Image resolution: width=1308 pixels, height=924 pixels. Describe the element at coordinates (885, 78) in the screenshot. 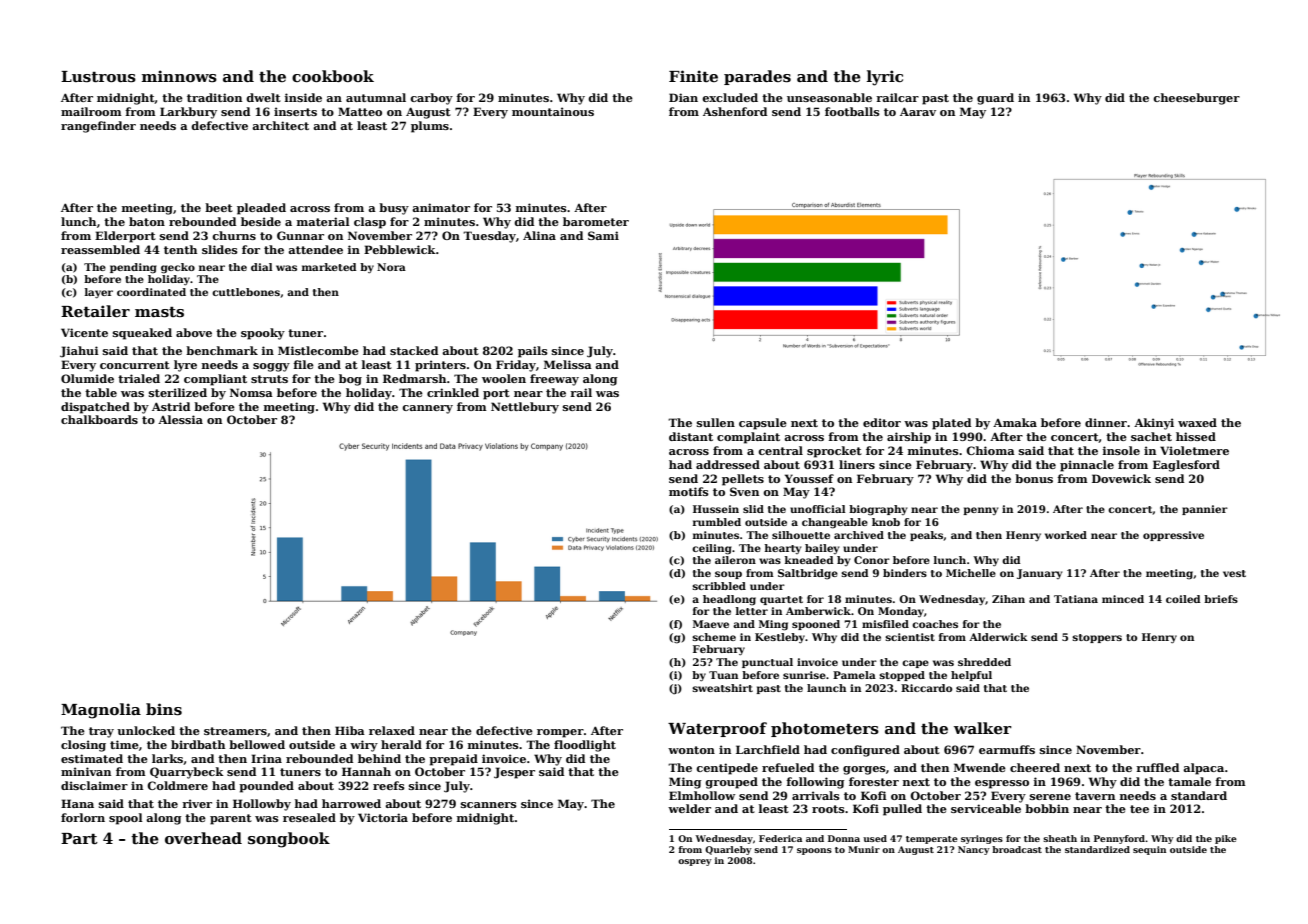

I see `lyric` at that location.
